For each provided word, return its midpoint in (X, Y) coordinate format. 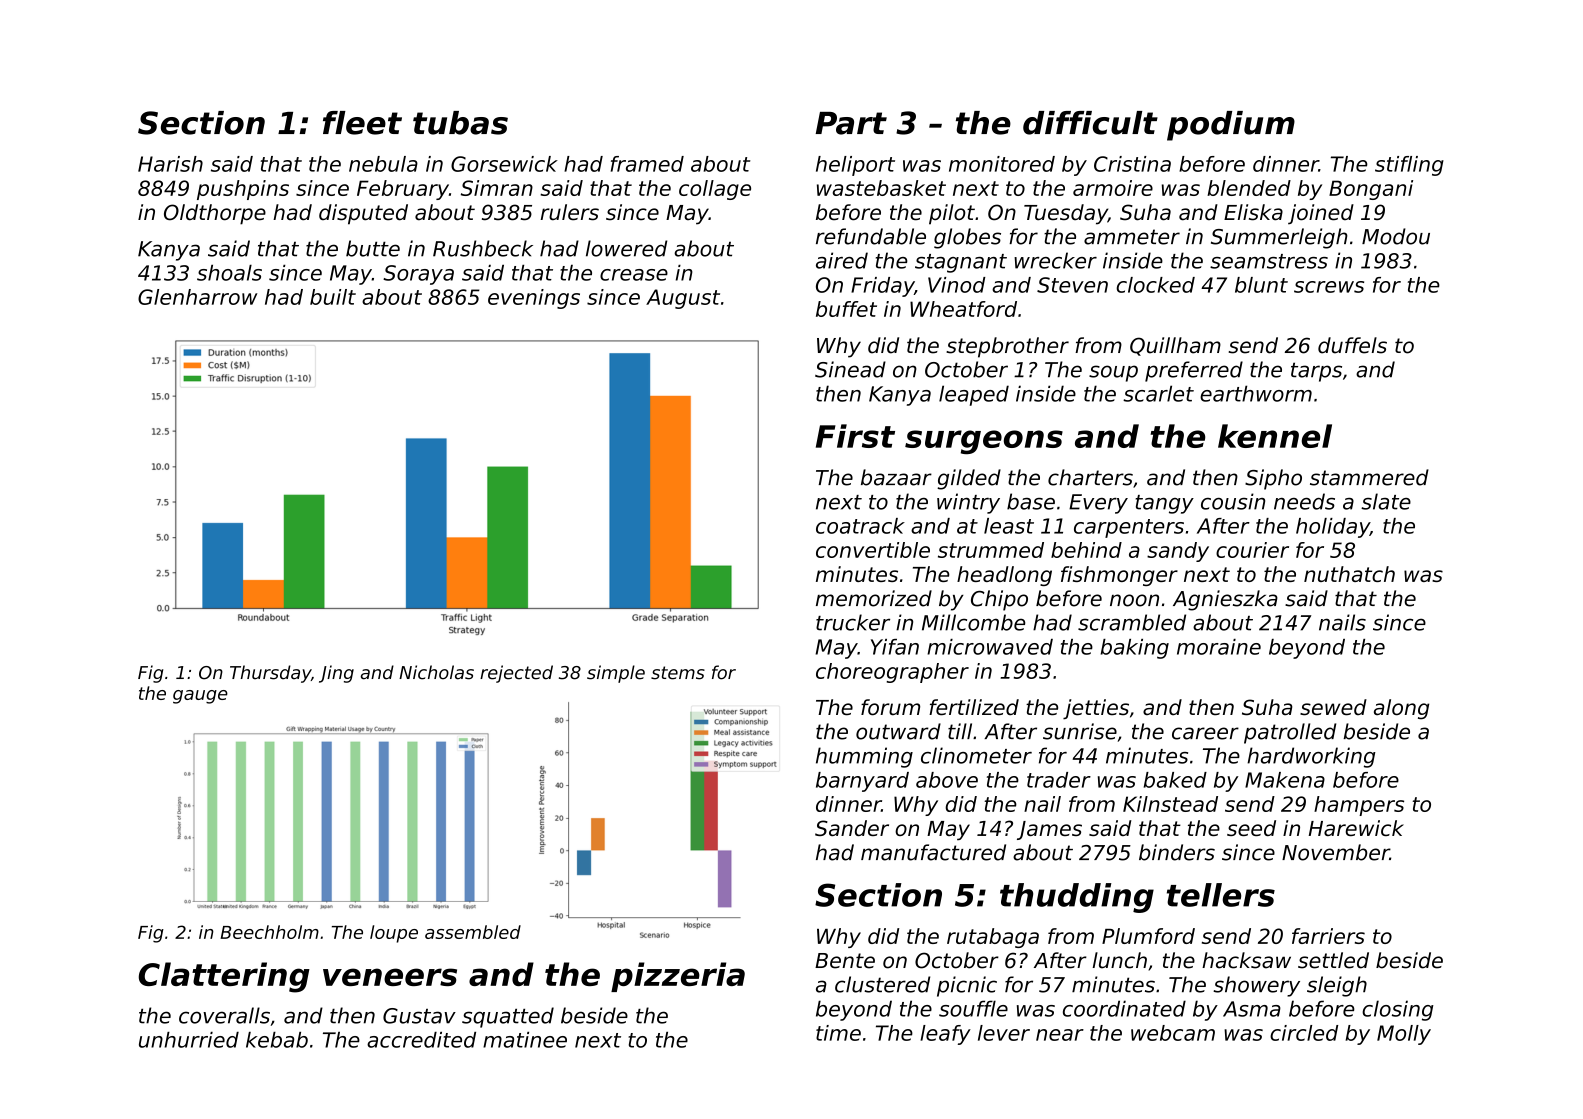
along (1401, 709)
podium (1231, 126)
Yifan (895, 647)
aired (842, 260)
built (333, 297)
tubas (460, 123)
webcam (1173, 1033)
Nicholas (436, 672)
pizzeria (678, 977)
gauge (200, 697)
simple (616, 674)
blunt (1261, 285)
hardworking (1311, 757)
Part (851, 123)
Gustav (419, 1016)
